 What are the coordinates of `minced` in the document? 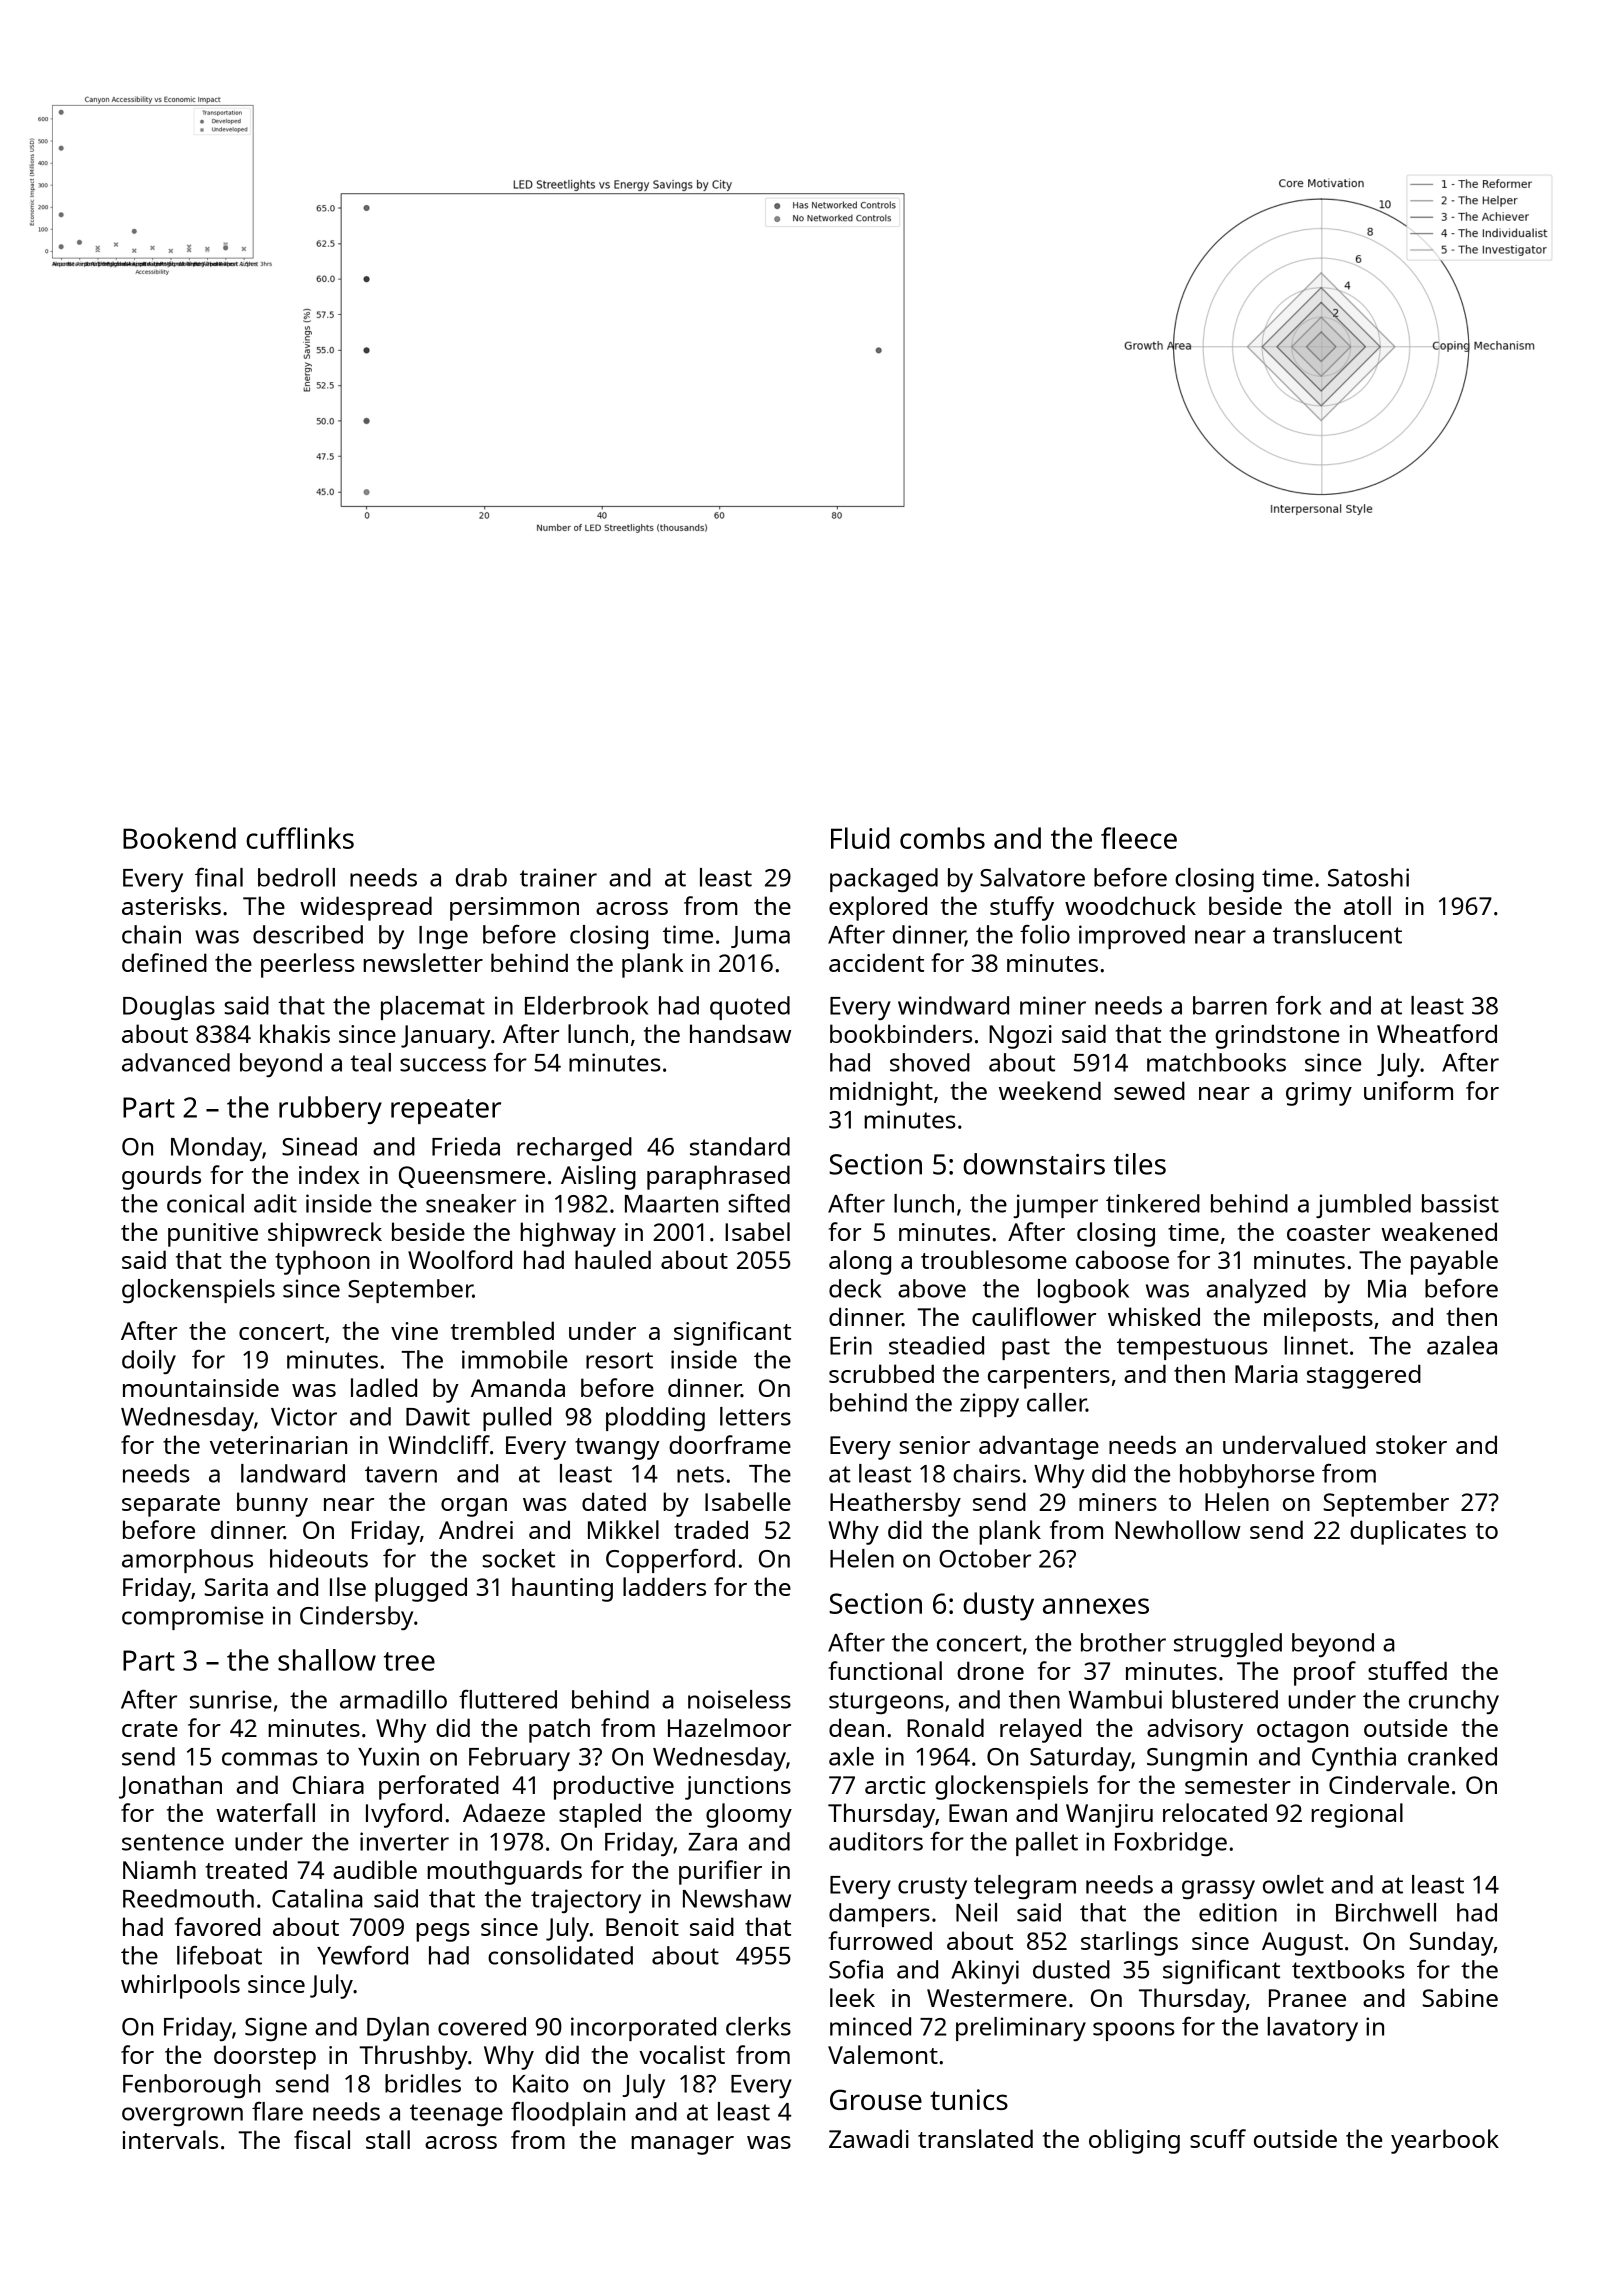 It's located at (870, 2026).
